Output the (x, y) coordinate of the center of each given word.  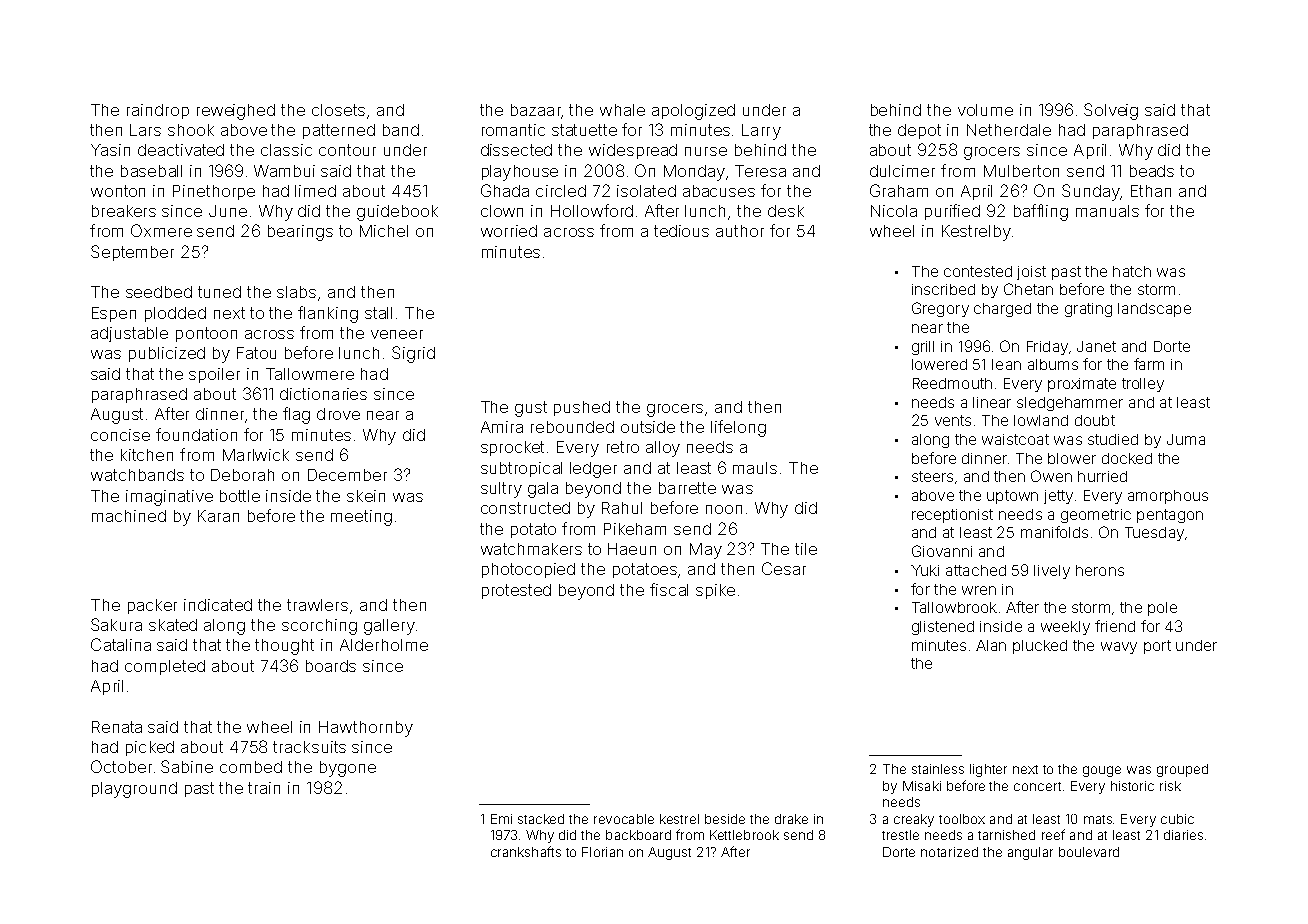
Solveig (1111, 111)
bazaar (536, 110)
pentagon (1170, 516)
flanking (328, 314)
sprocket (512, 448)
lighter (988, 770)
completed (165, 667)
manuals (1107, 211)
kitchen (147, 455)
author (740, 231)
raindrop (158, 111)
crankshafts (526, 851)
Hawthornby (366, 729)
